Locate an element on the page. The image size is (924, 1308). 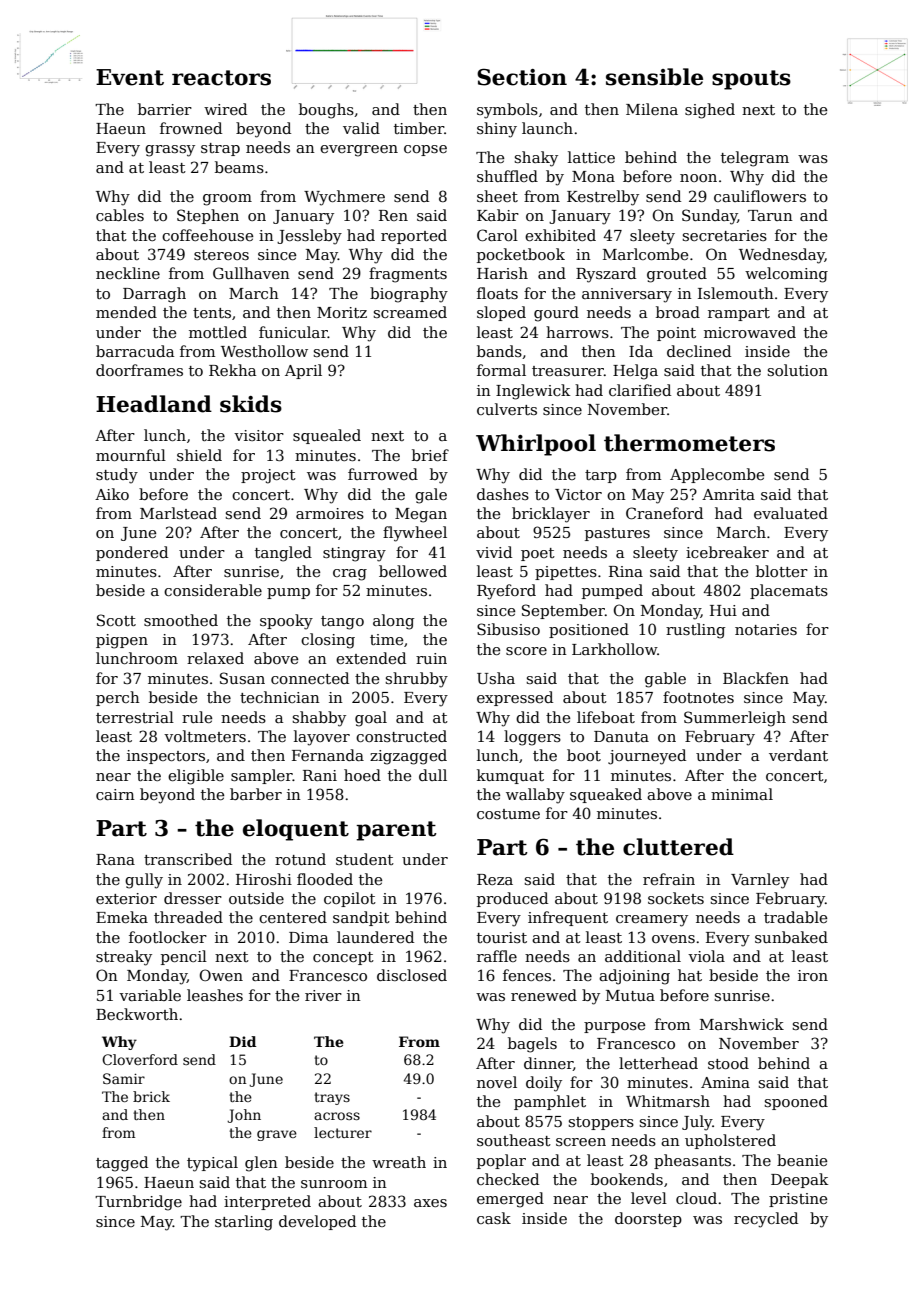
Moritz is located at coordinates (342, 312).
